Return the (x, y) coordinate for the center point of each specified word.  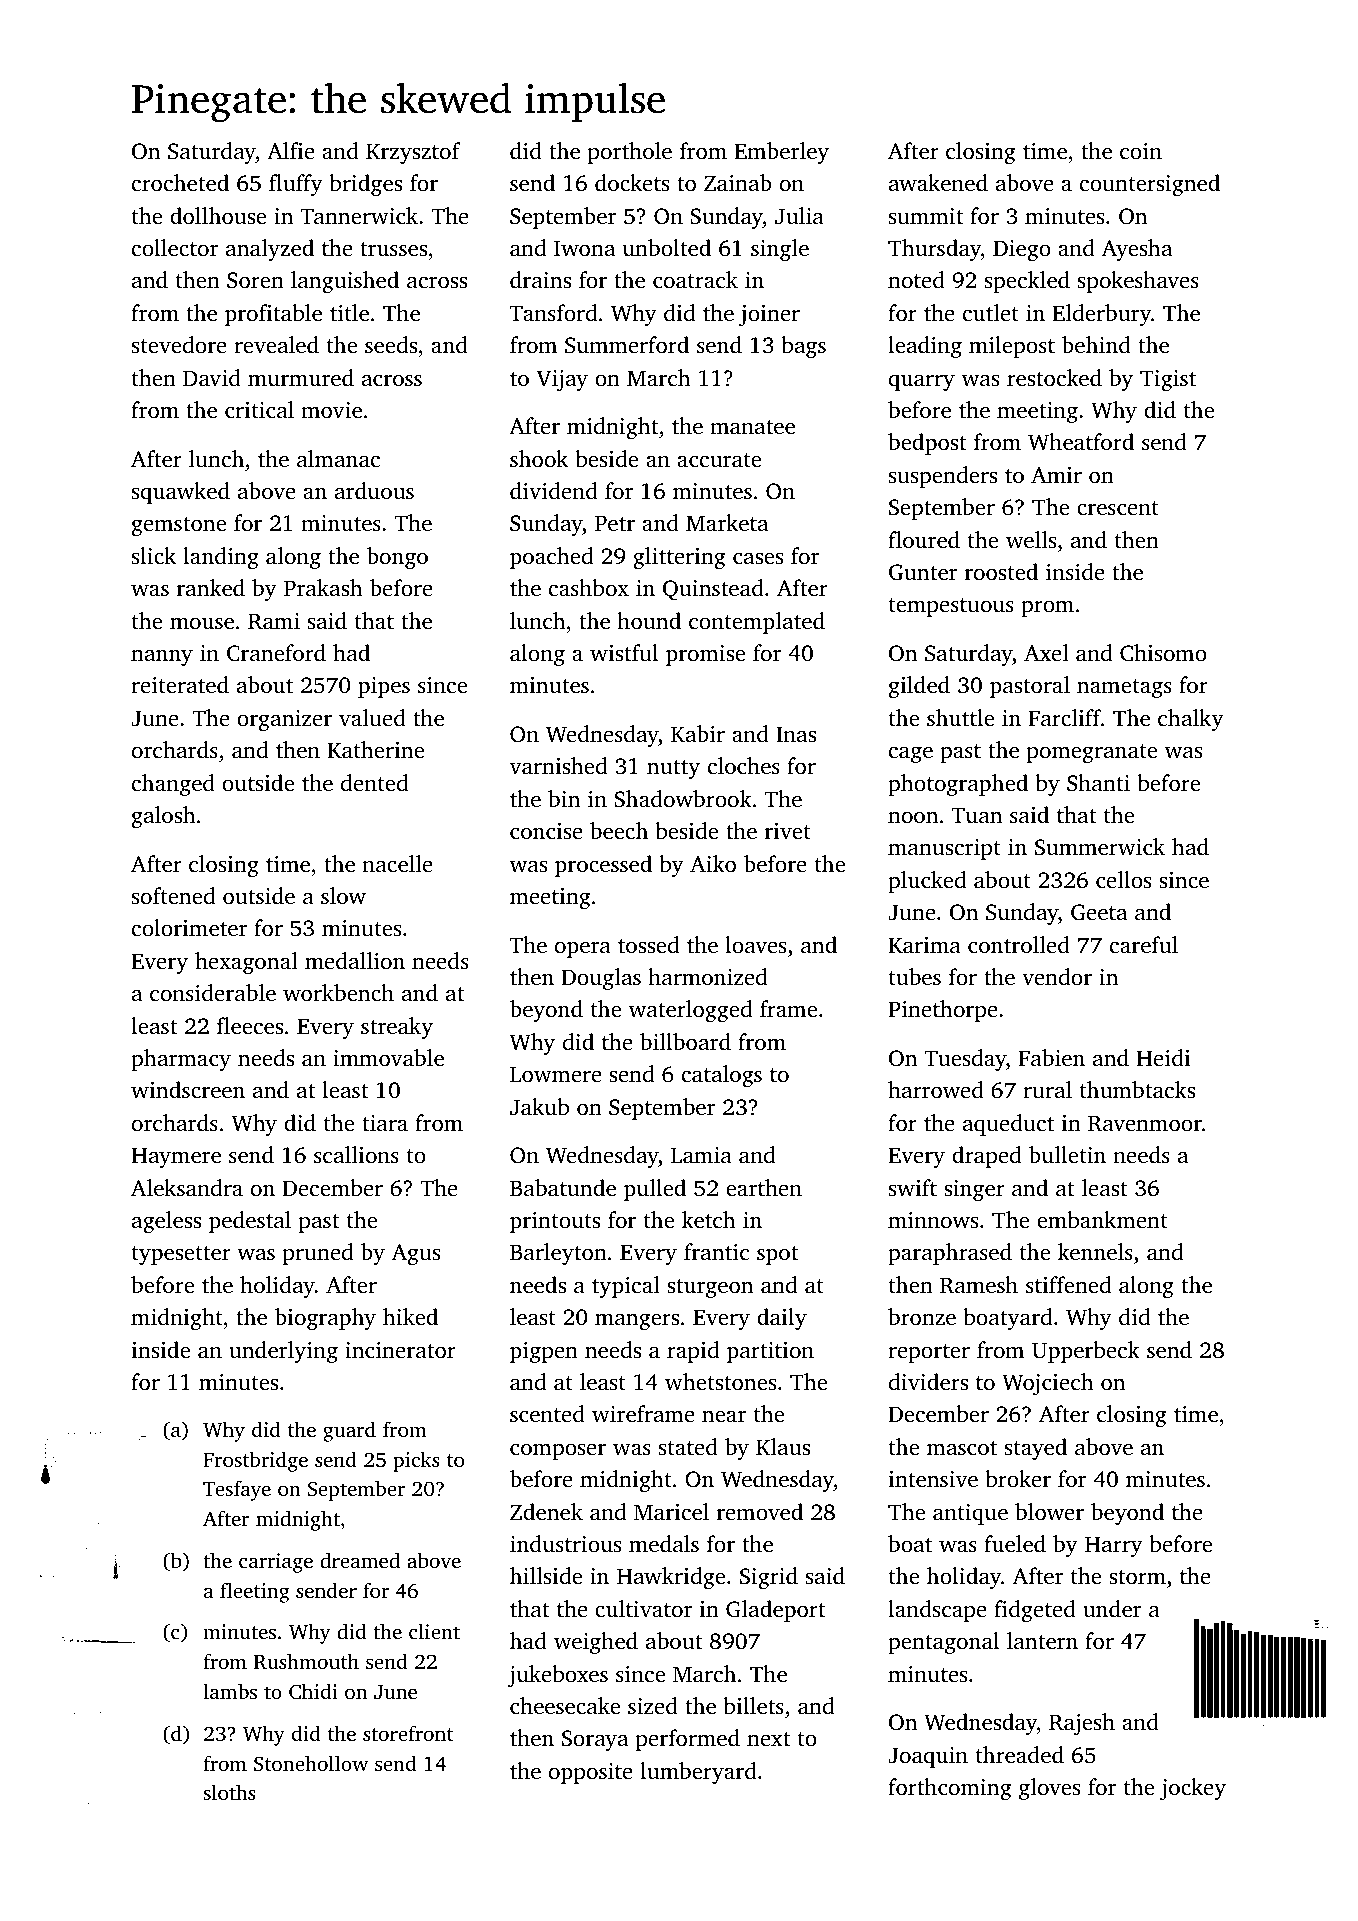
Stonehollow (311, 1763)
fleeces (250, 1026)
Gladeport (775, 1611)
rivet (788, 831)
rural (1047, 1089)
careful (1144, 945)
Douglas (601, 979)
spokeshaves (1138, 282)
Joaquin (928, 1757)
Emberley (781, 153)
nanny (162, 658)
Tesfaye (237, 1490)
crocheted (180, 183)
